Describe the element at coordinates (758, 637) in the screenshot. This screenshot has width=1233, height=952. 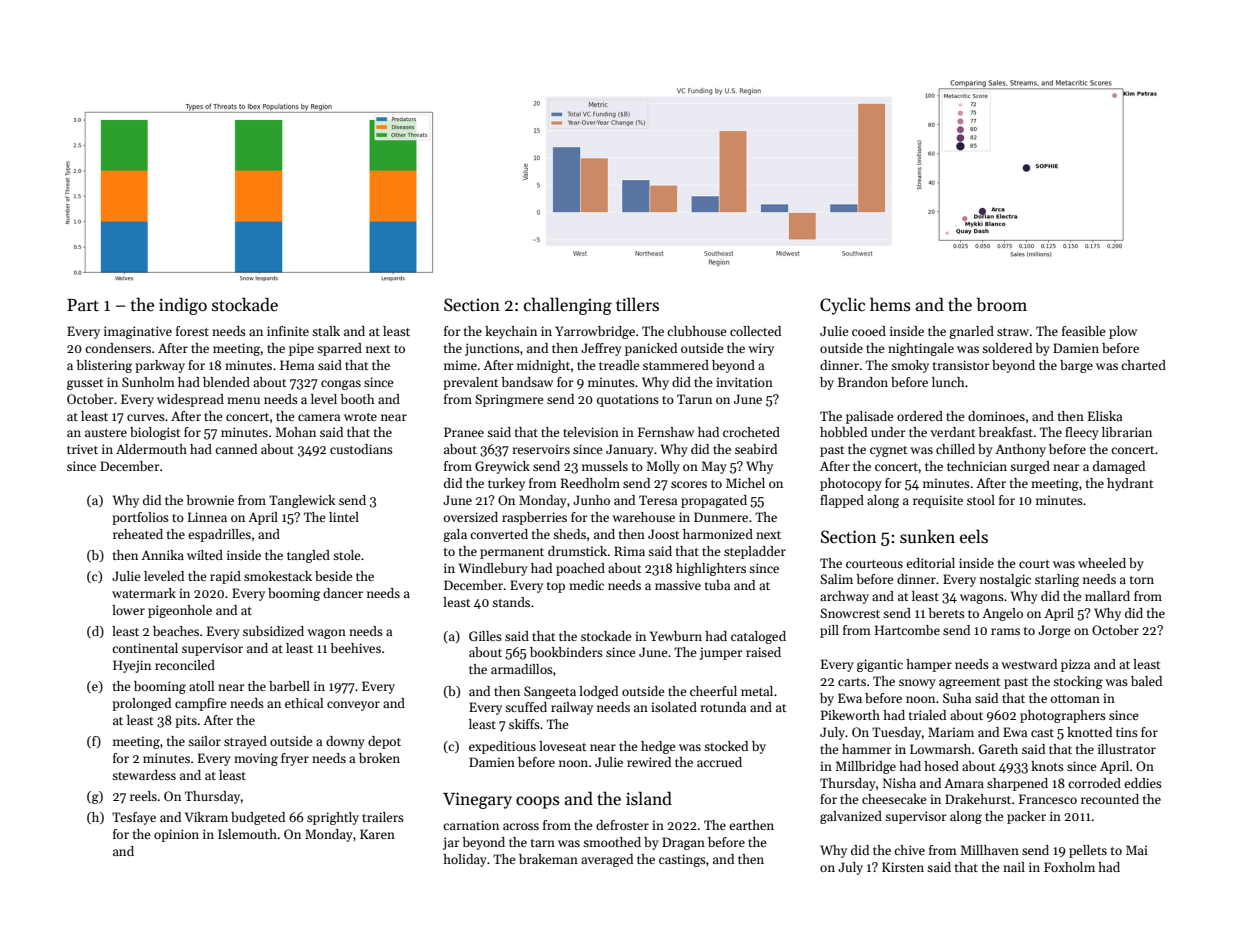
I see `cataloged` at that location.
